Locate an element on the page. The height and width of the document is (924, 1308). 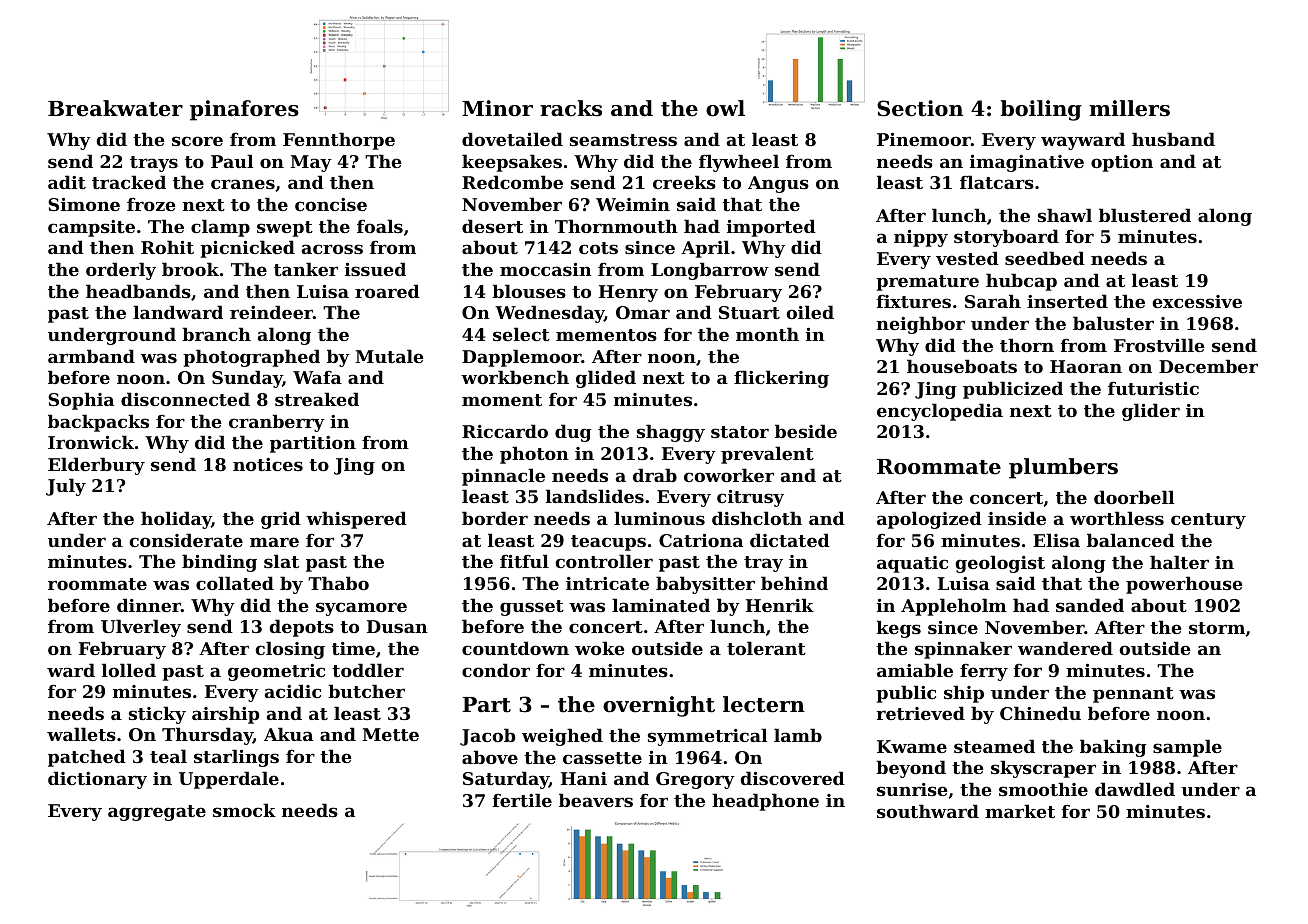
market is located at coordinates (1020, 811).
